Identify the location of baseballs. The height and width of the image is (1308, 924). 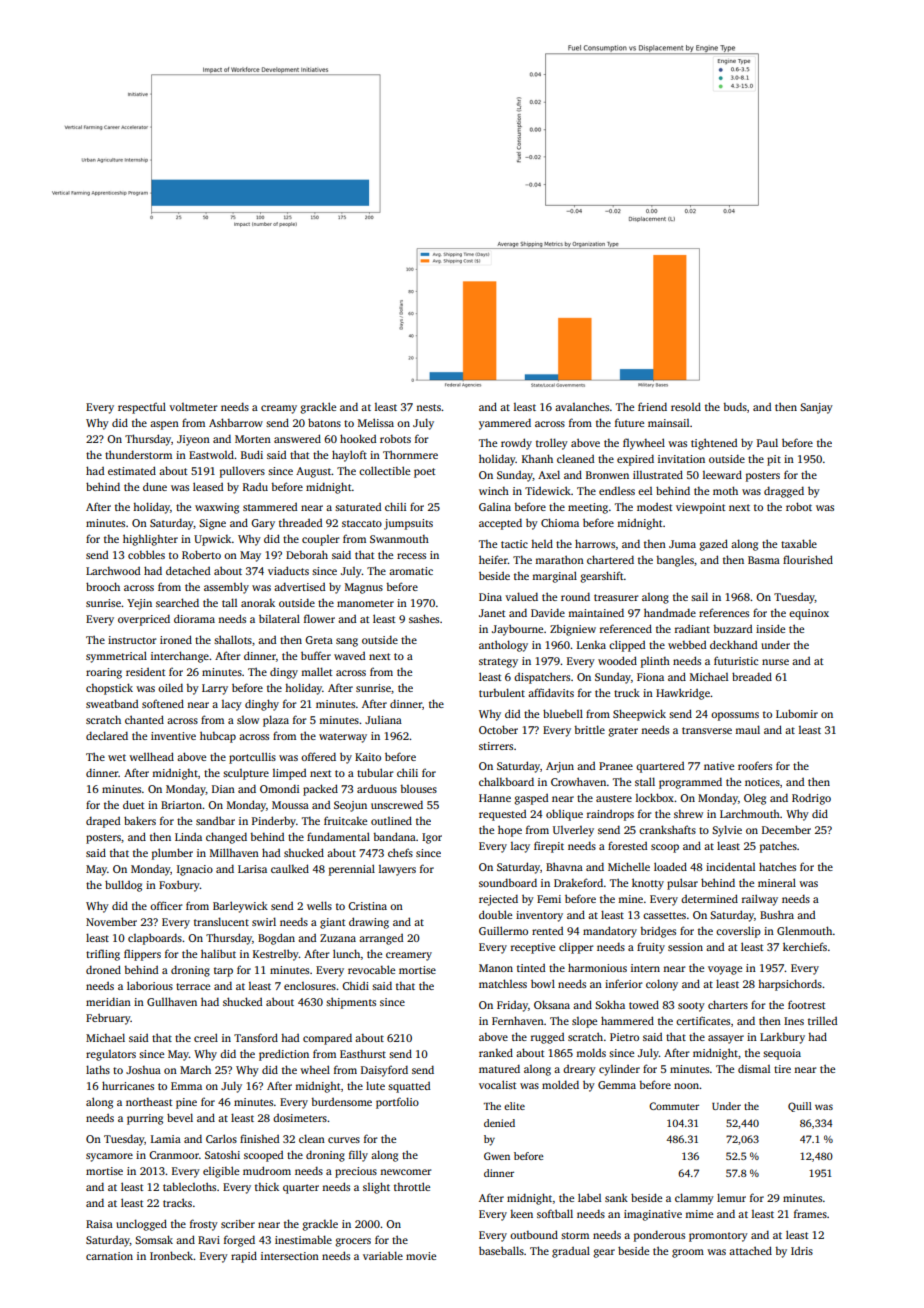
(501, 1250).
